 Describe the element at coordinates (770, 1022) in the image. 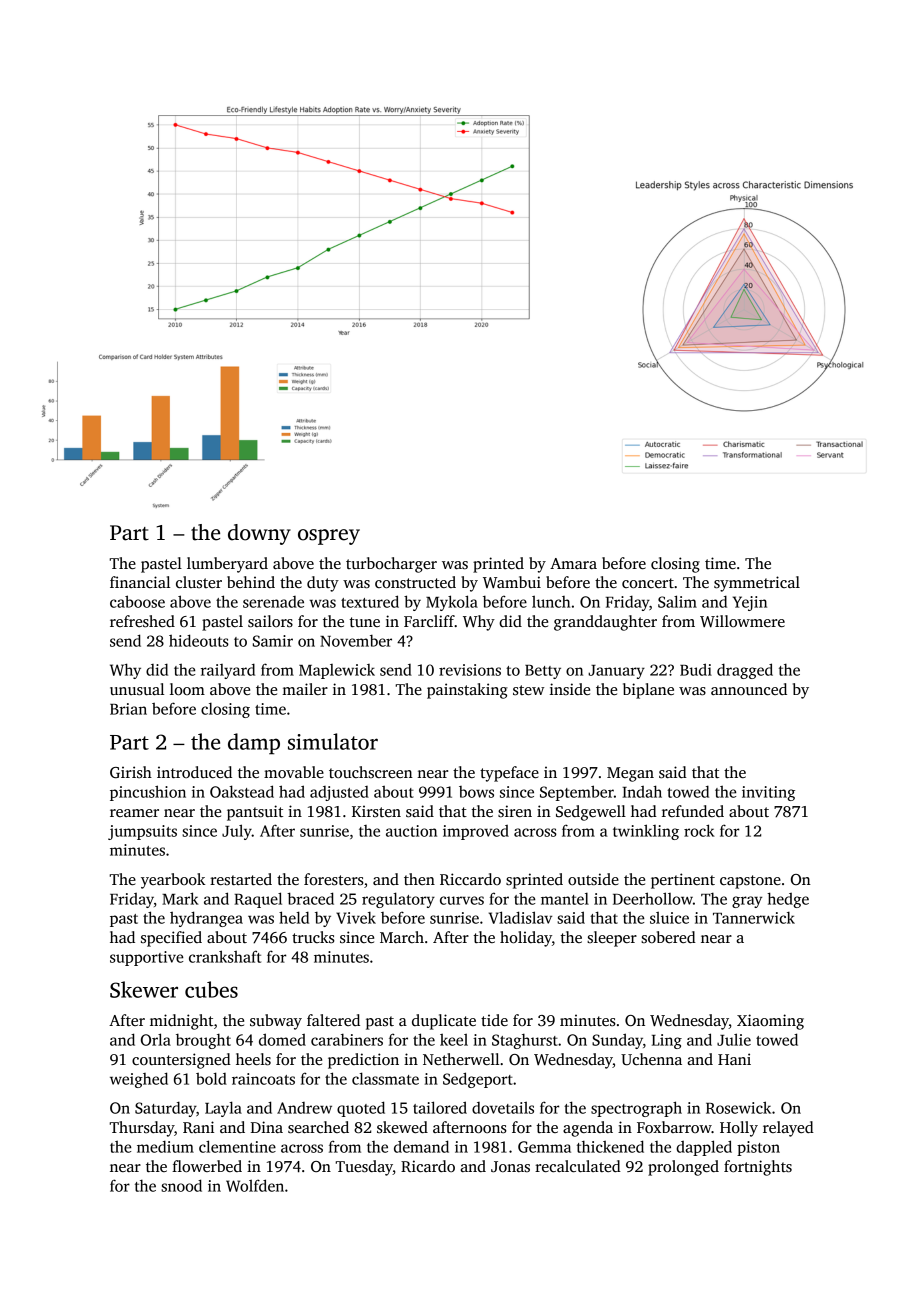

I see `Xiaoming` at that location.
